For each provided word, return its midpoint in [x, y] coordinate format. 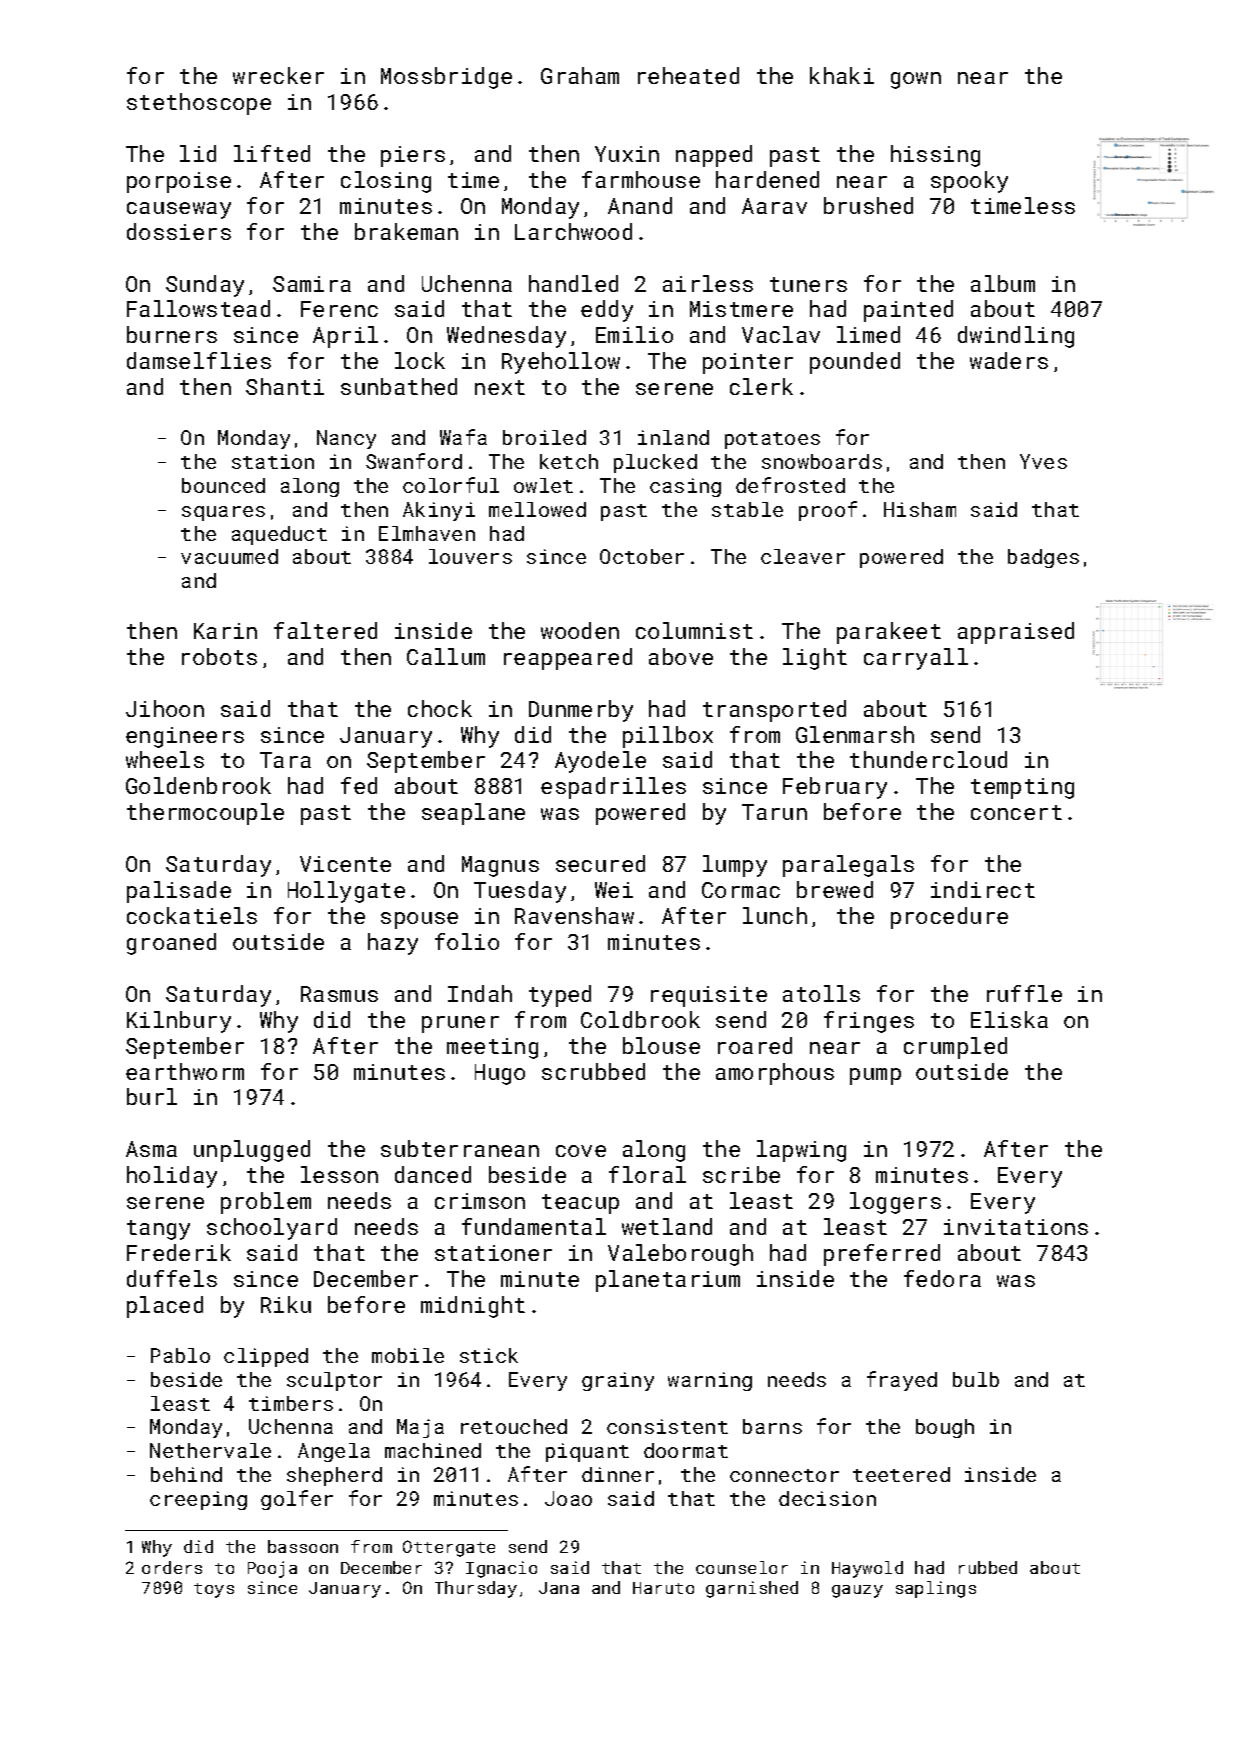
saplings [936, 1589]
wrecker [278, 75]
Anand [640, 205]
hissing [935, 156]
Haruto [663, 1588]
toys [214, 1590]
